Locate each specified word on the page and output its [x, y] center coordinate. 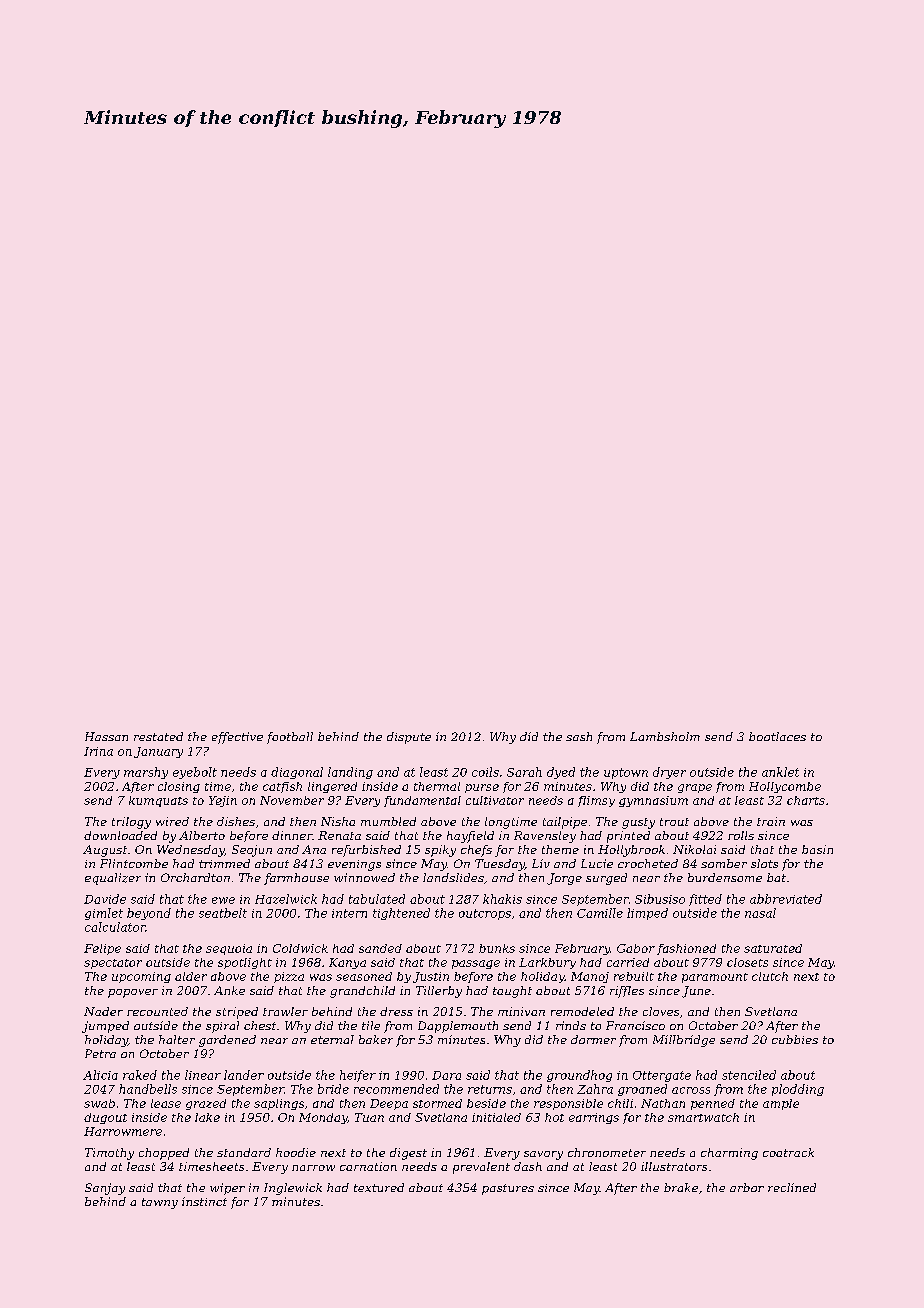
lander [244, 1075]
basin [817, 849]
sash [579, 736]
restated [158, 736]
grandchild [362, 992]
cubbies [795, 1039]
